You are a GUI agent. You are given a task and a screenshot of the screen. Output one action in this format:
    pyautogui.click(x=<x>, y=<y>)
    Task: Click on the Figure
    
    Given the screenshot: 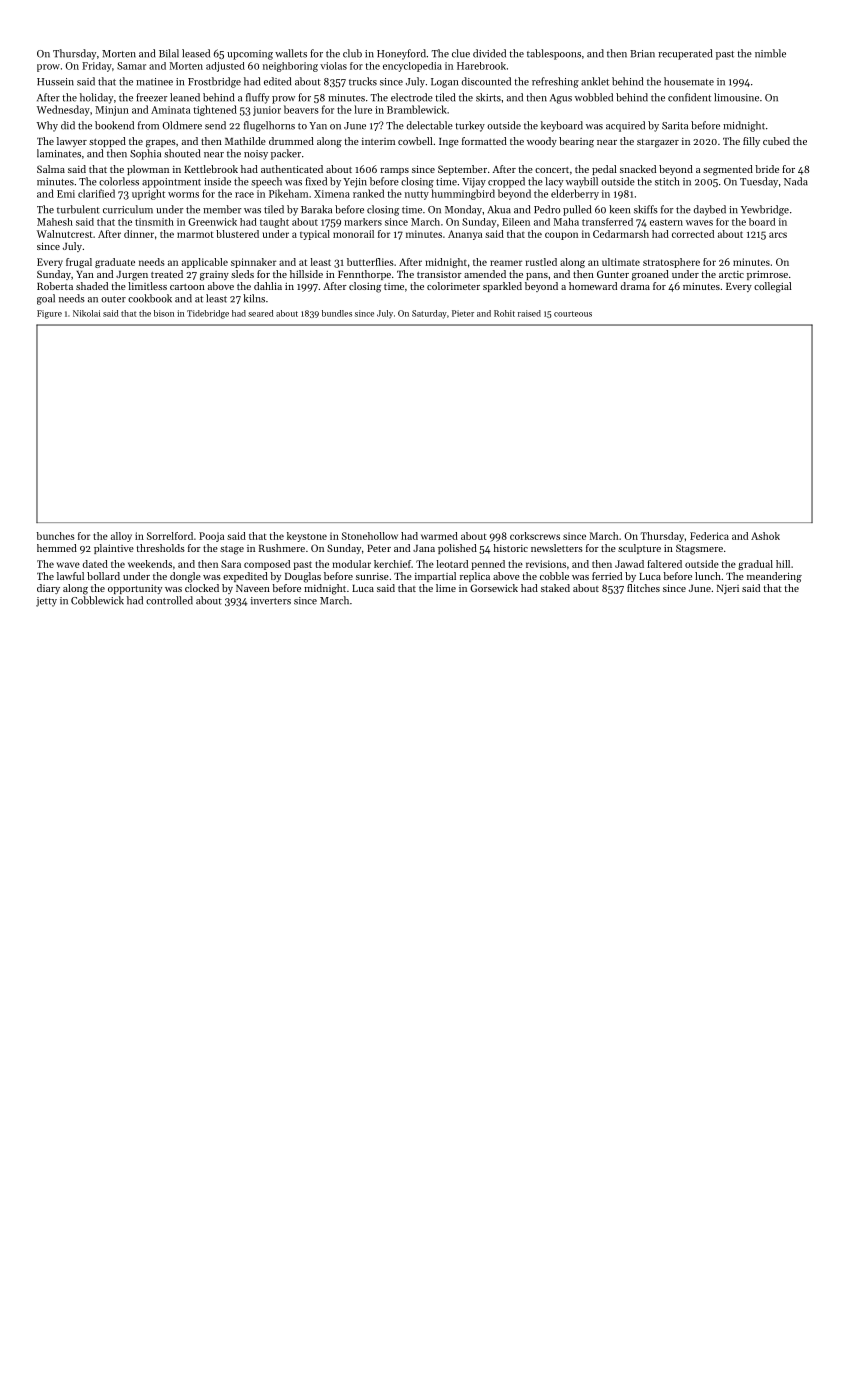 What is the action you would take?
    pyautogui.click(x=49, y=314)
